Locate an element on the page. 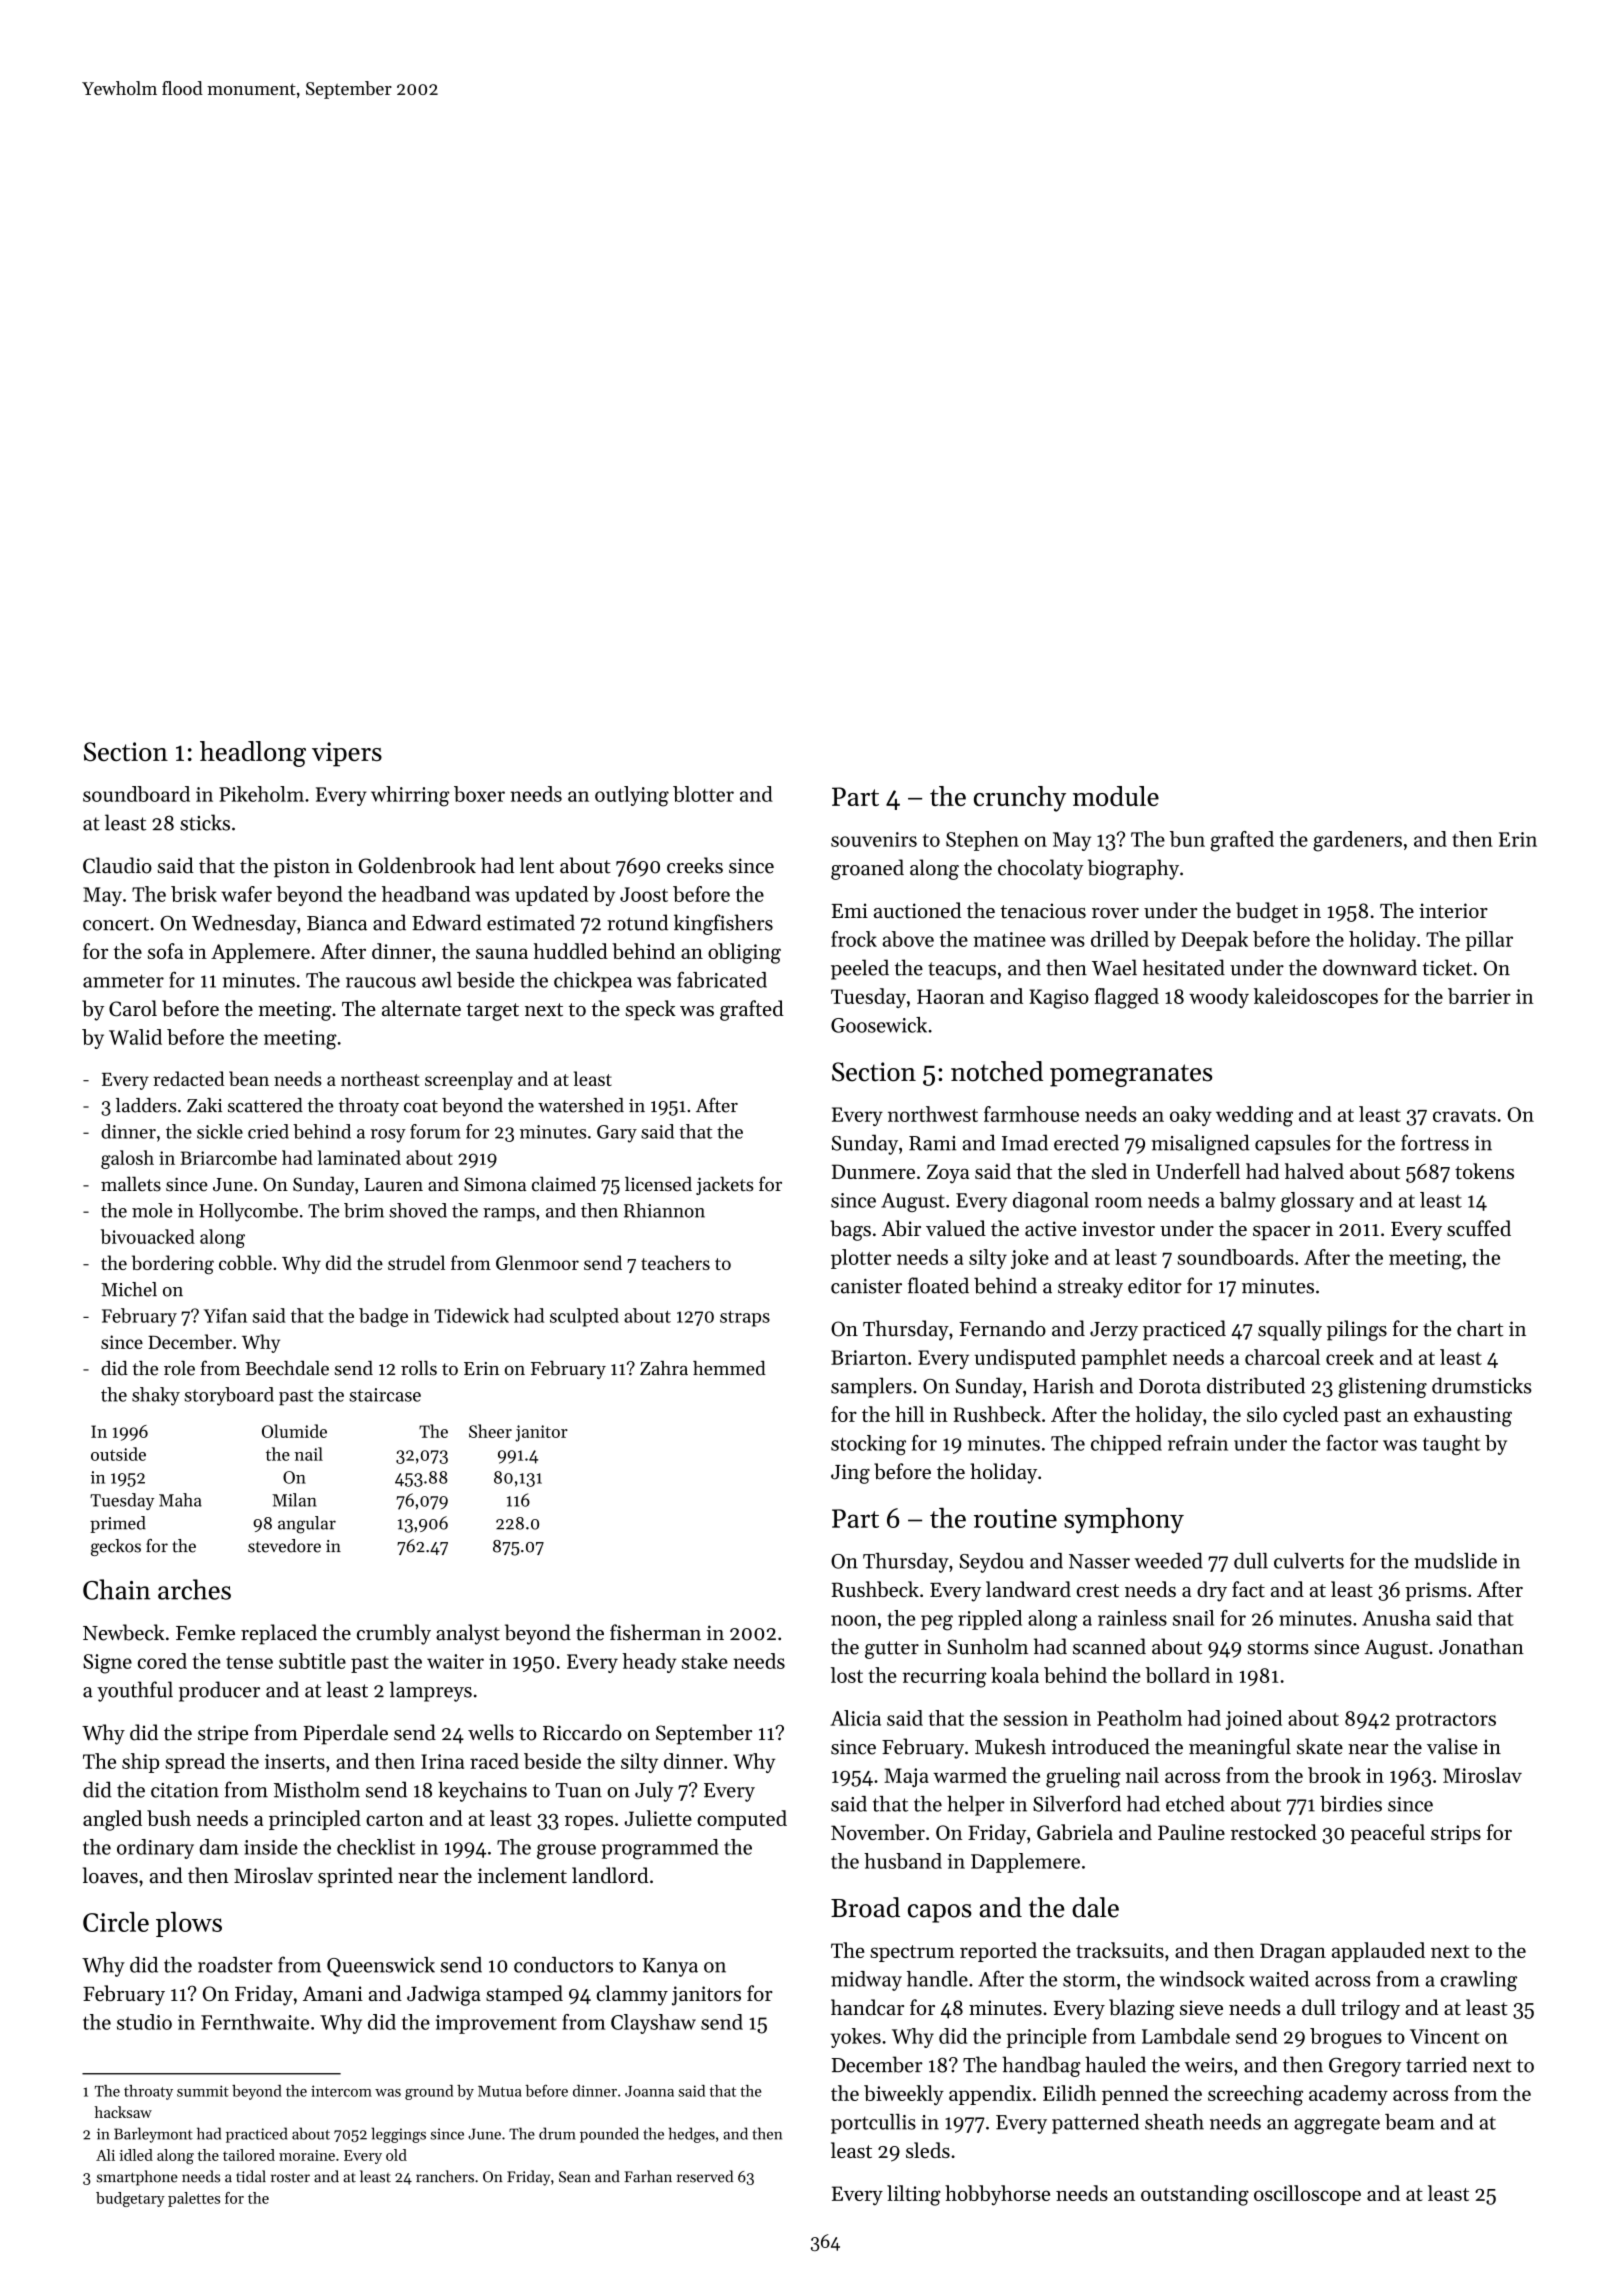 The width and height of the page is (1620, 2292). reserved is located at coordinates (705, 2176).
